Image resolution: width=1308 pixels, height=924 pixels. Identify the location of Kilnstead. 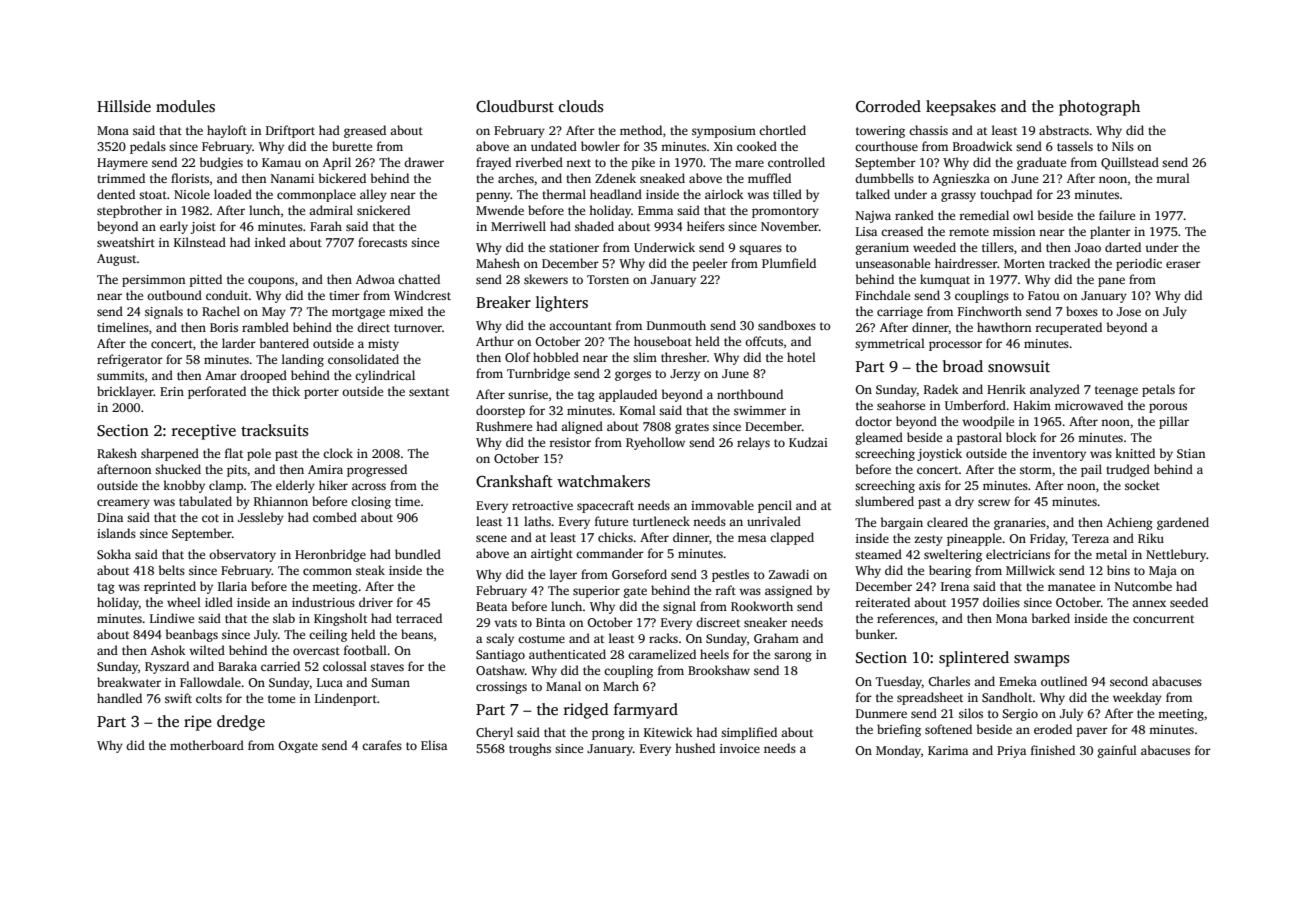
(200, 242).
